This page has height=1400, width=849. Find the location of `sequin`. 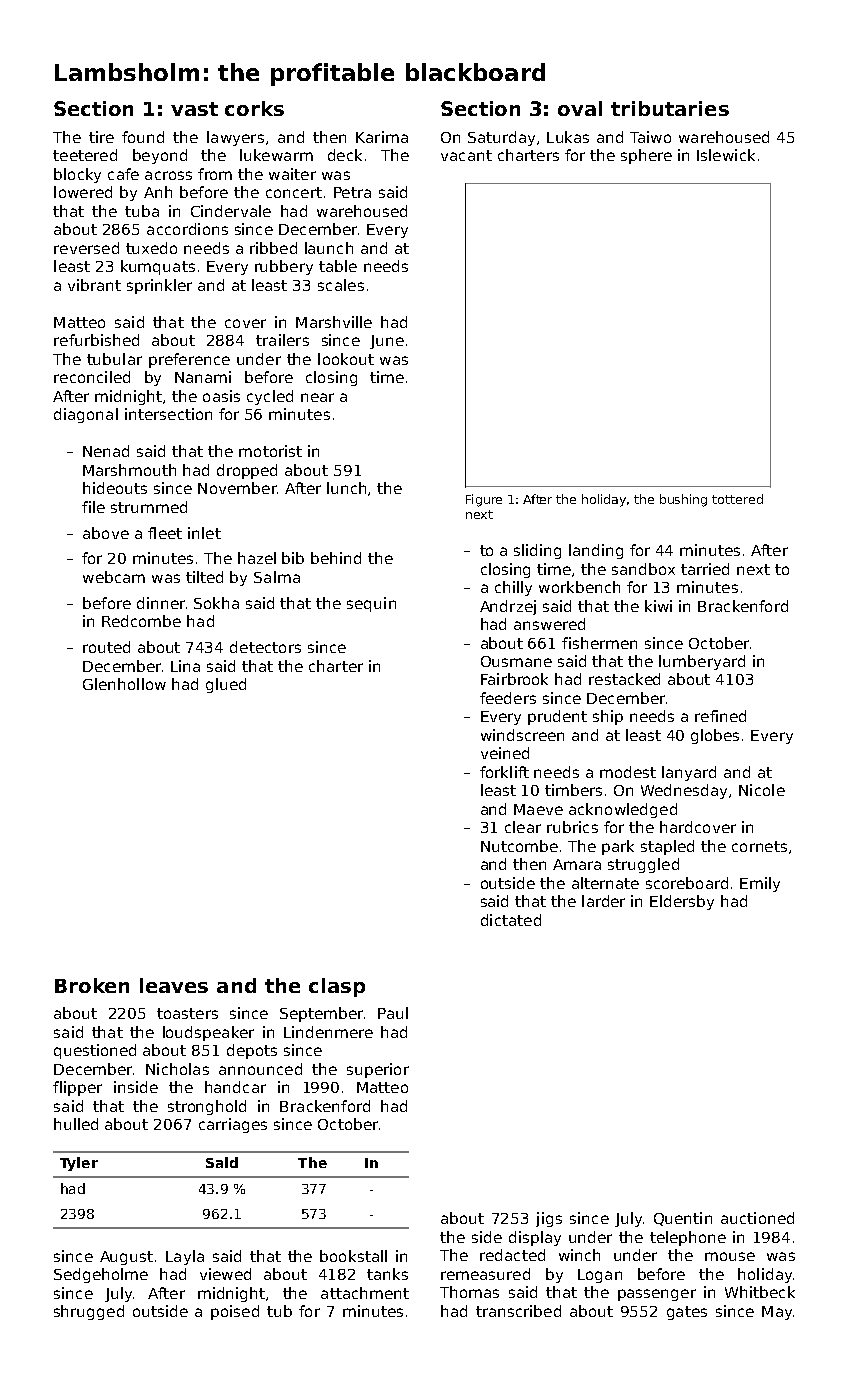

sequin is located at coordinates (371, 604).
